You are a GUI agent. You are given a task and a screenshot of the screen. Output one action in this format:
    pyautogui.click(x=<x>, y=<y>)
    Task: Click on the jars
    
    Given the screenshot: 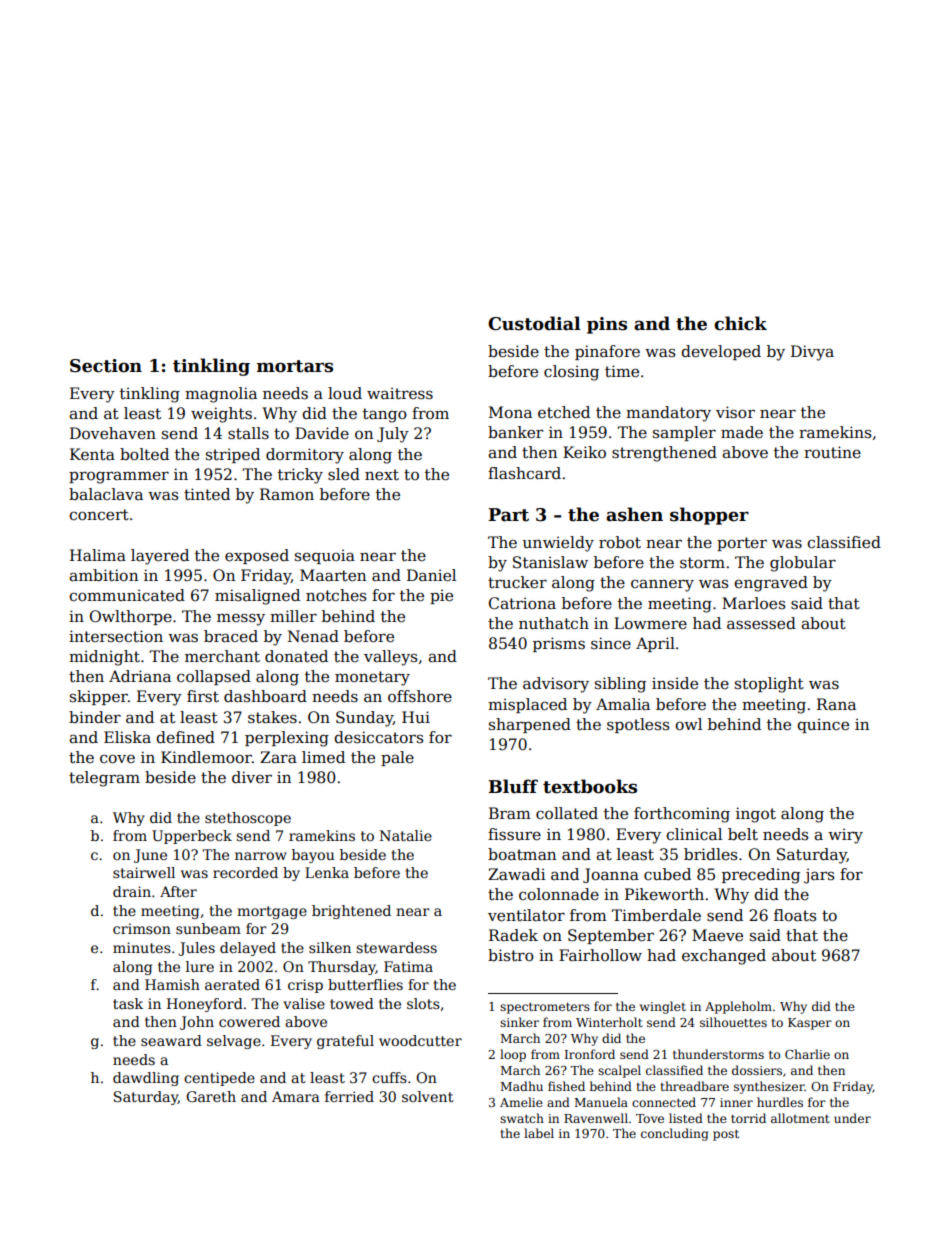 What is the action you would take?
    pyautogui.click(x=819, y=876)
